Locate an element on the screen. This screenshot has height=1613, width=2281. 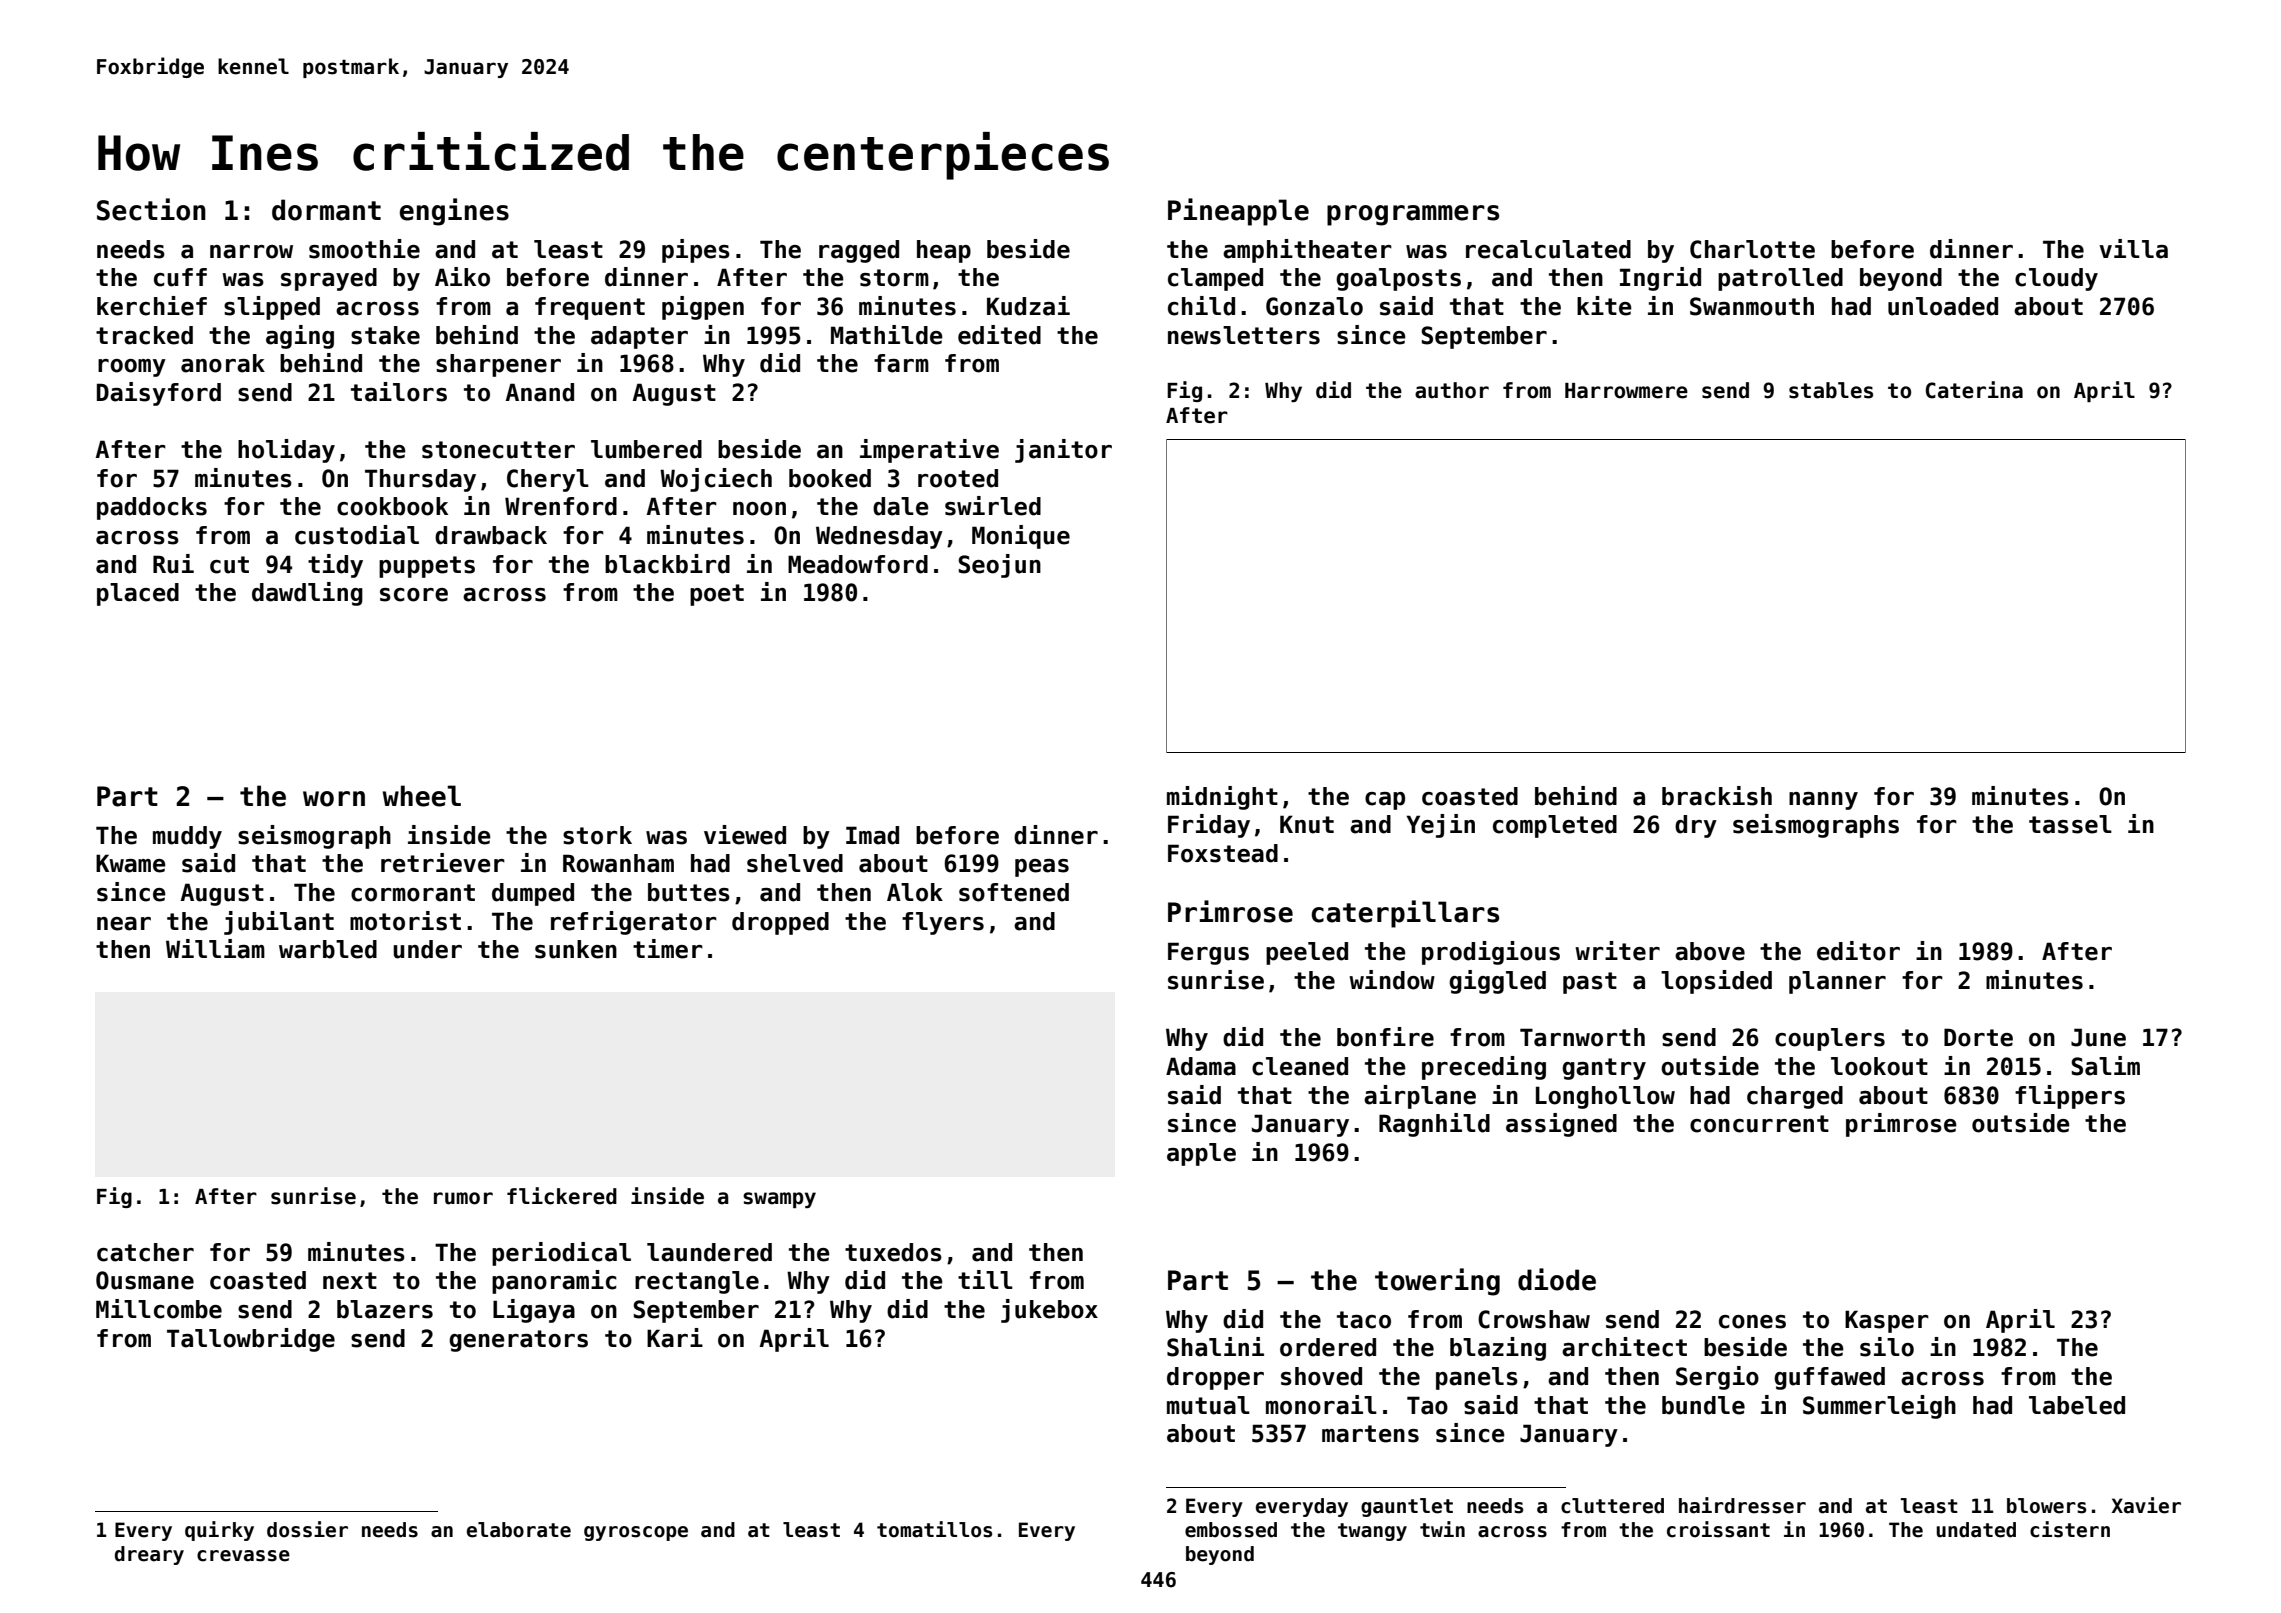
cloudy is located at coordinates (2056, 279).
